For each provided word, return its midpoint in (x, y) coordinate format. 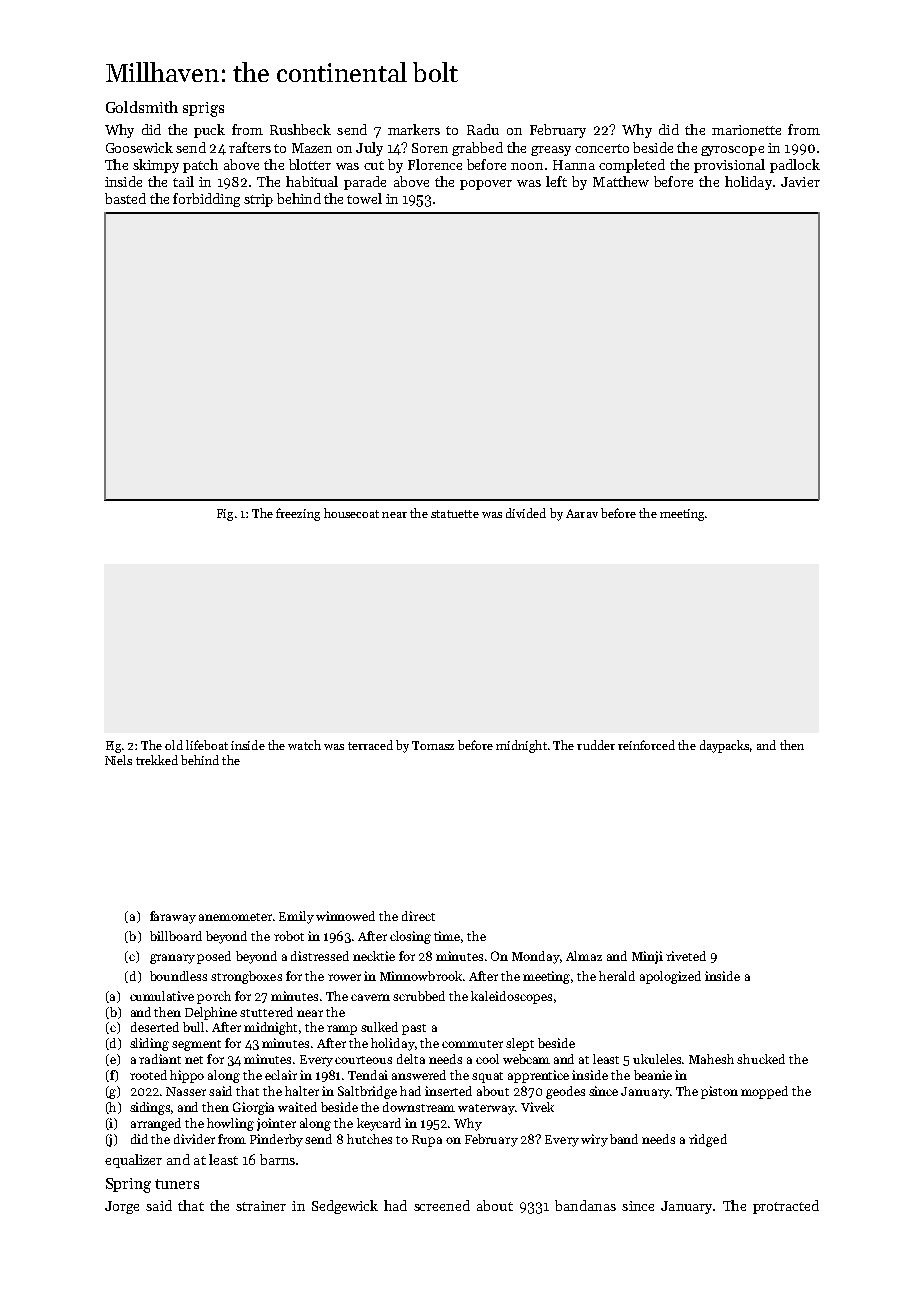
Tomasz (433, 745)
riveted (686, 956)
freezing (298, 514)
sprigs (203, 109)
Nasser (186, 1091)
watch (304, 745)
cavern (370, 997)
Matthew (621, 181)
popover (486, 185)
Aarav (582, 513)
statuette (455, 514)
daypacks (724, 746)
